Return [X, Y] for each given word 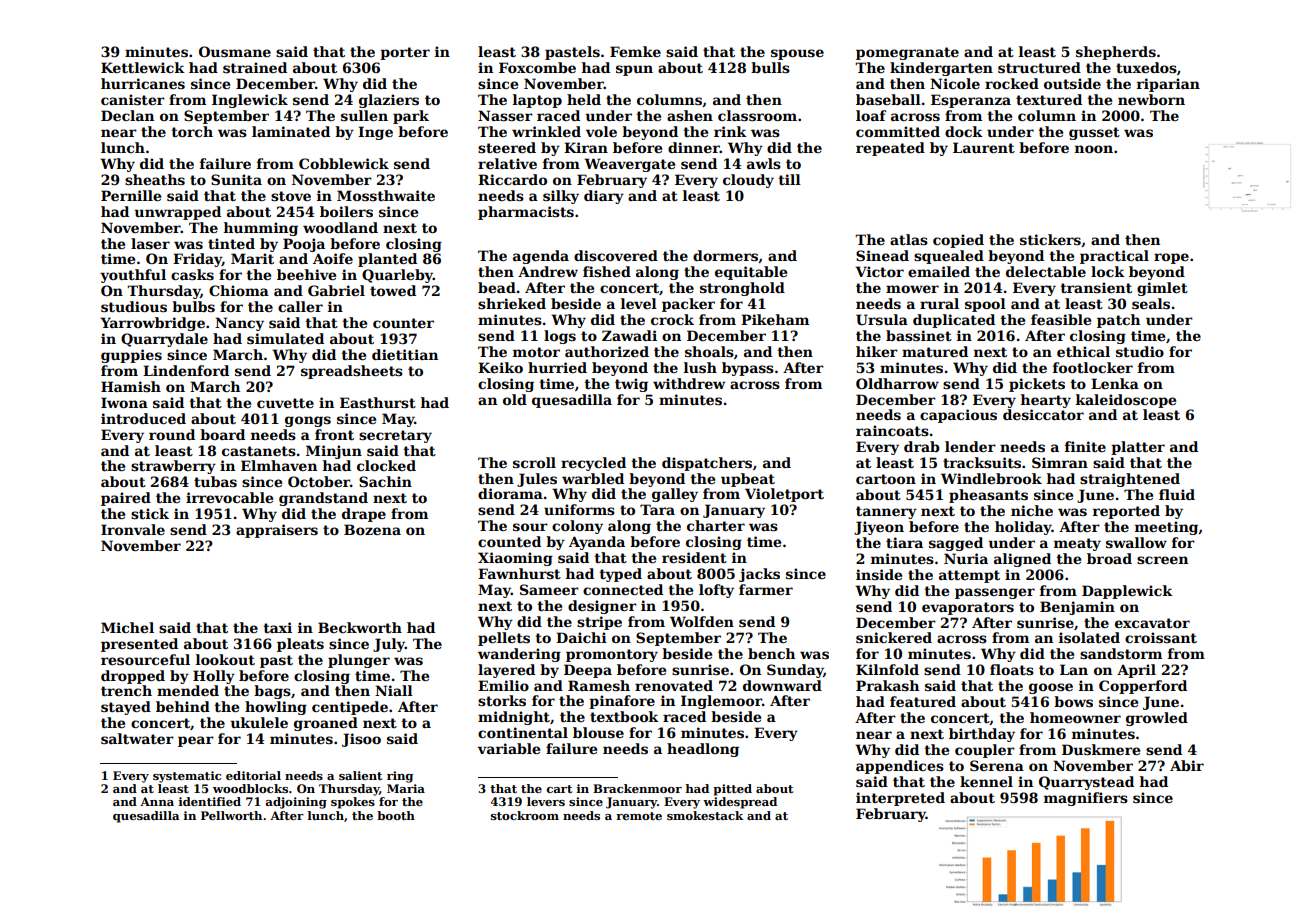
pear [196, 741]
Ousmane [235, 51]
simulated [285, 338]
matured [935, 351]
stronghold [742, 289]
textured [1049, 99]
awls [764, 163]
